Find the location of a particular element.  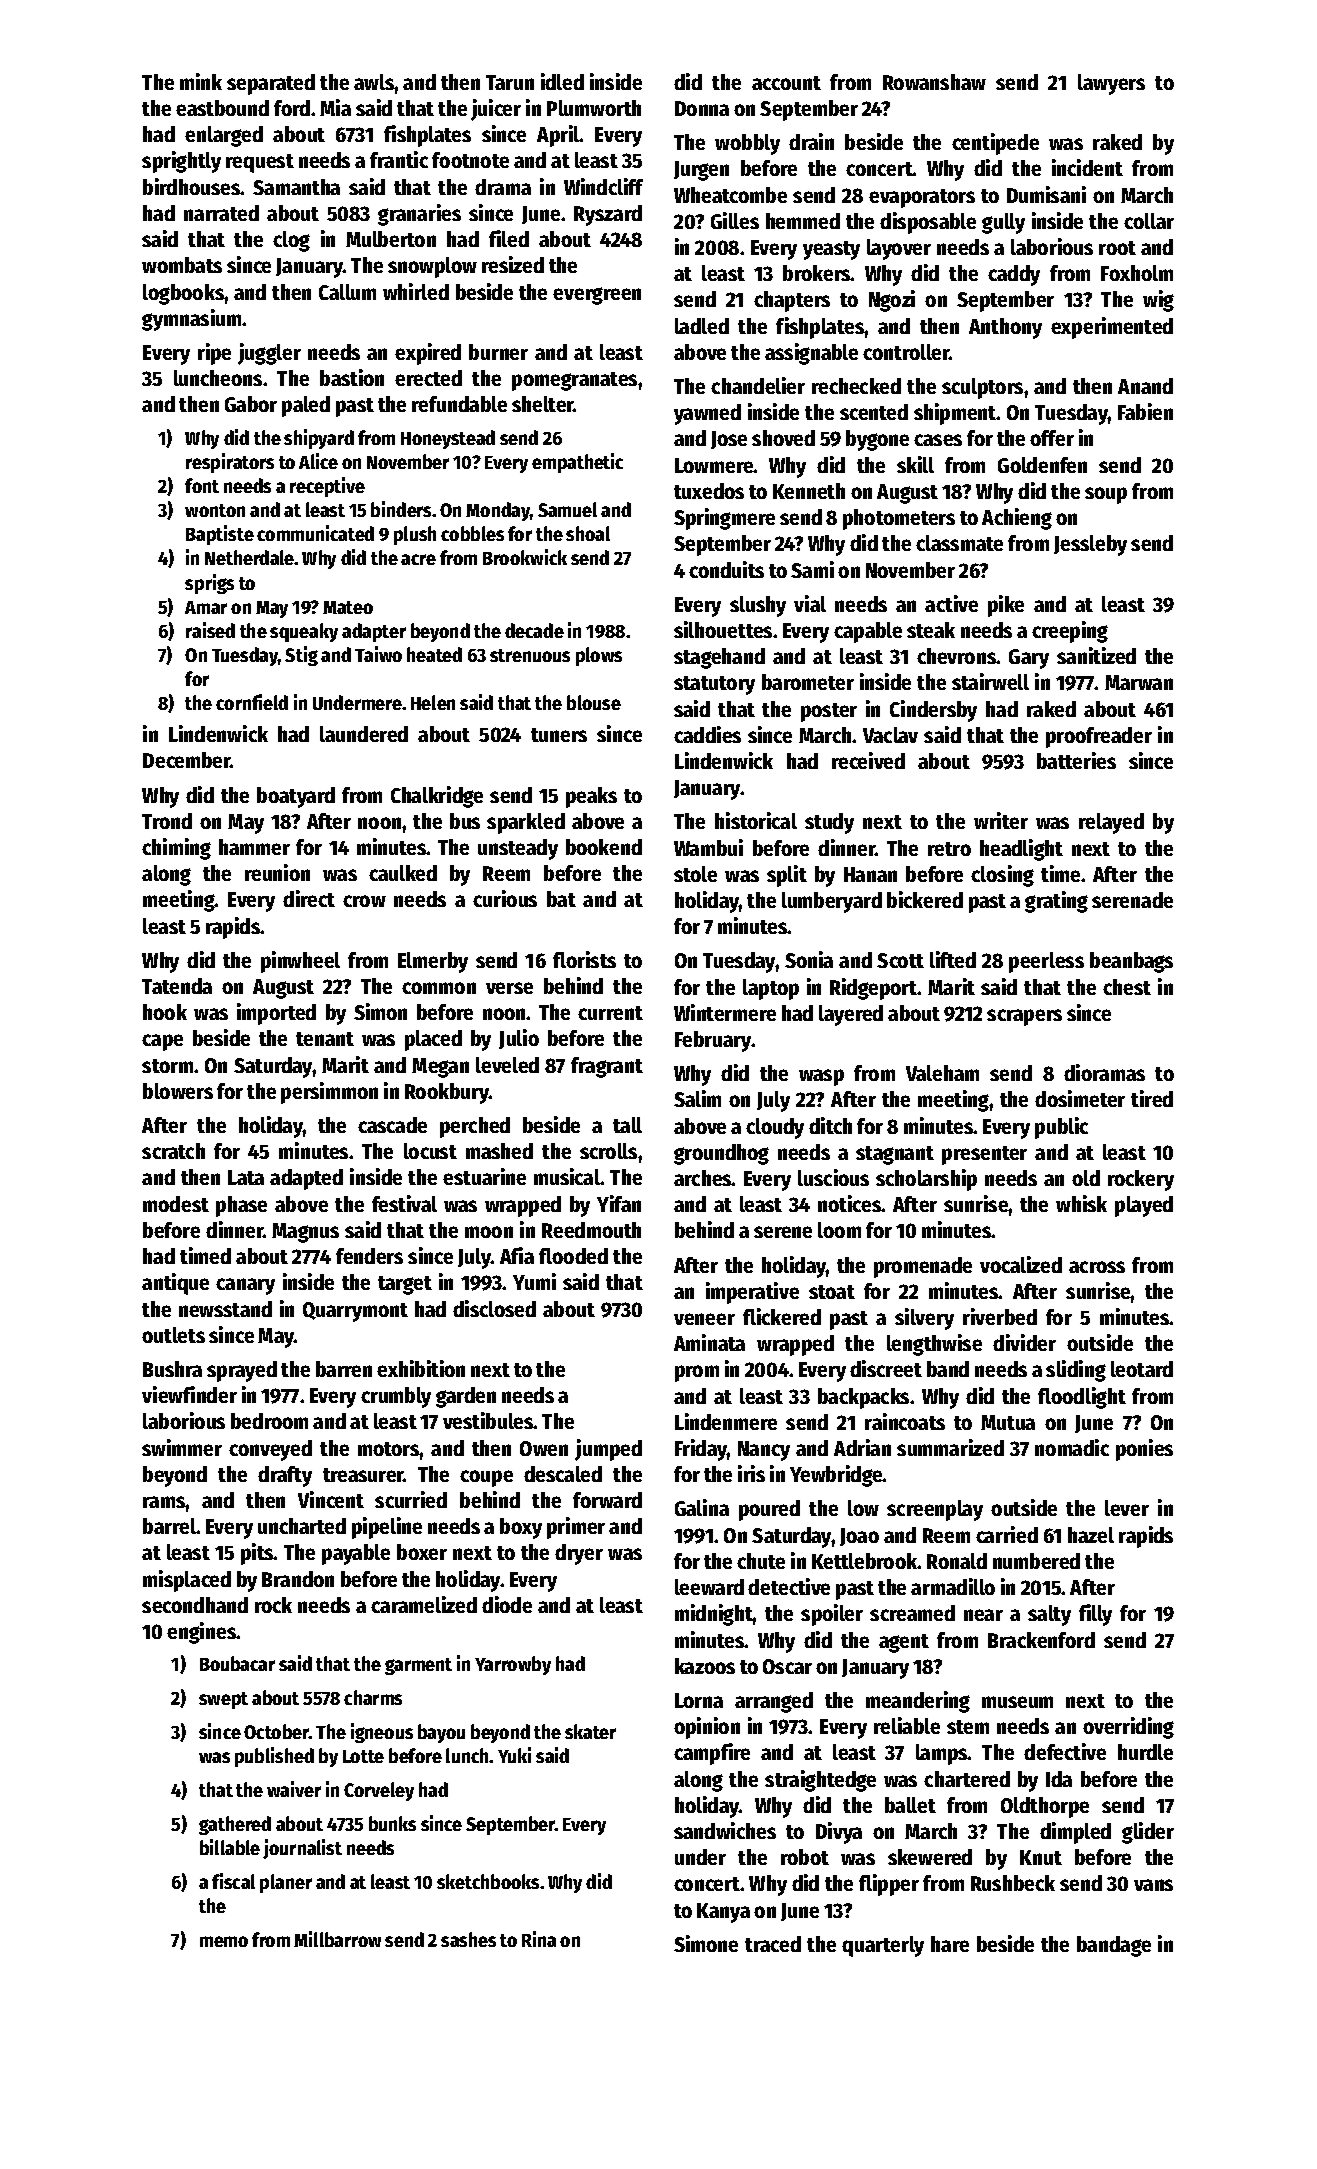

lawyers is located at coordinates (1111, 84).
